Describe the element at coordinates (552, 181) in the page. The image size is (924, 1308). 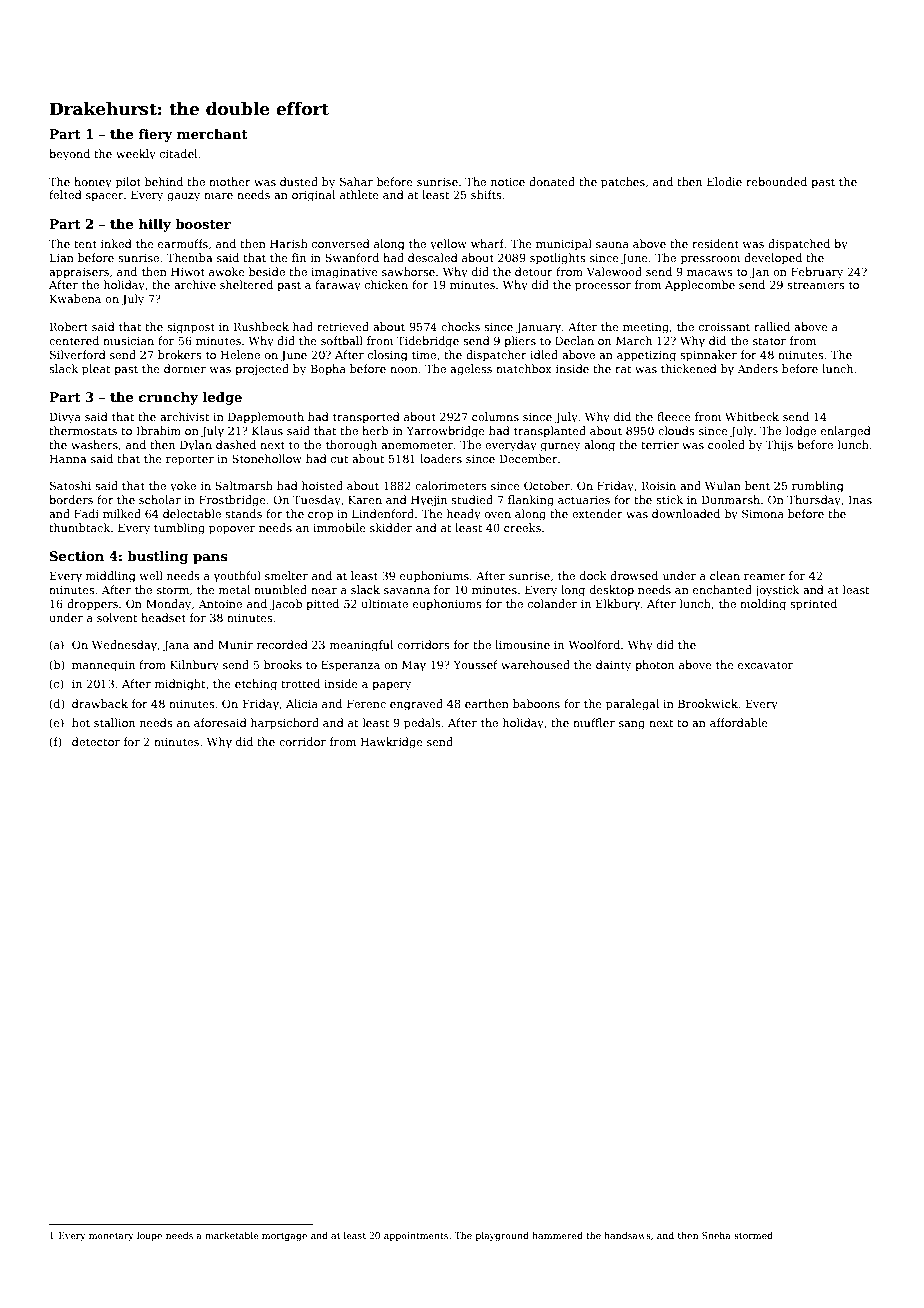
I see `donated` at that location.
